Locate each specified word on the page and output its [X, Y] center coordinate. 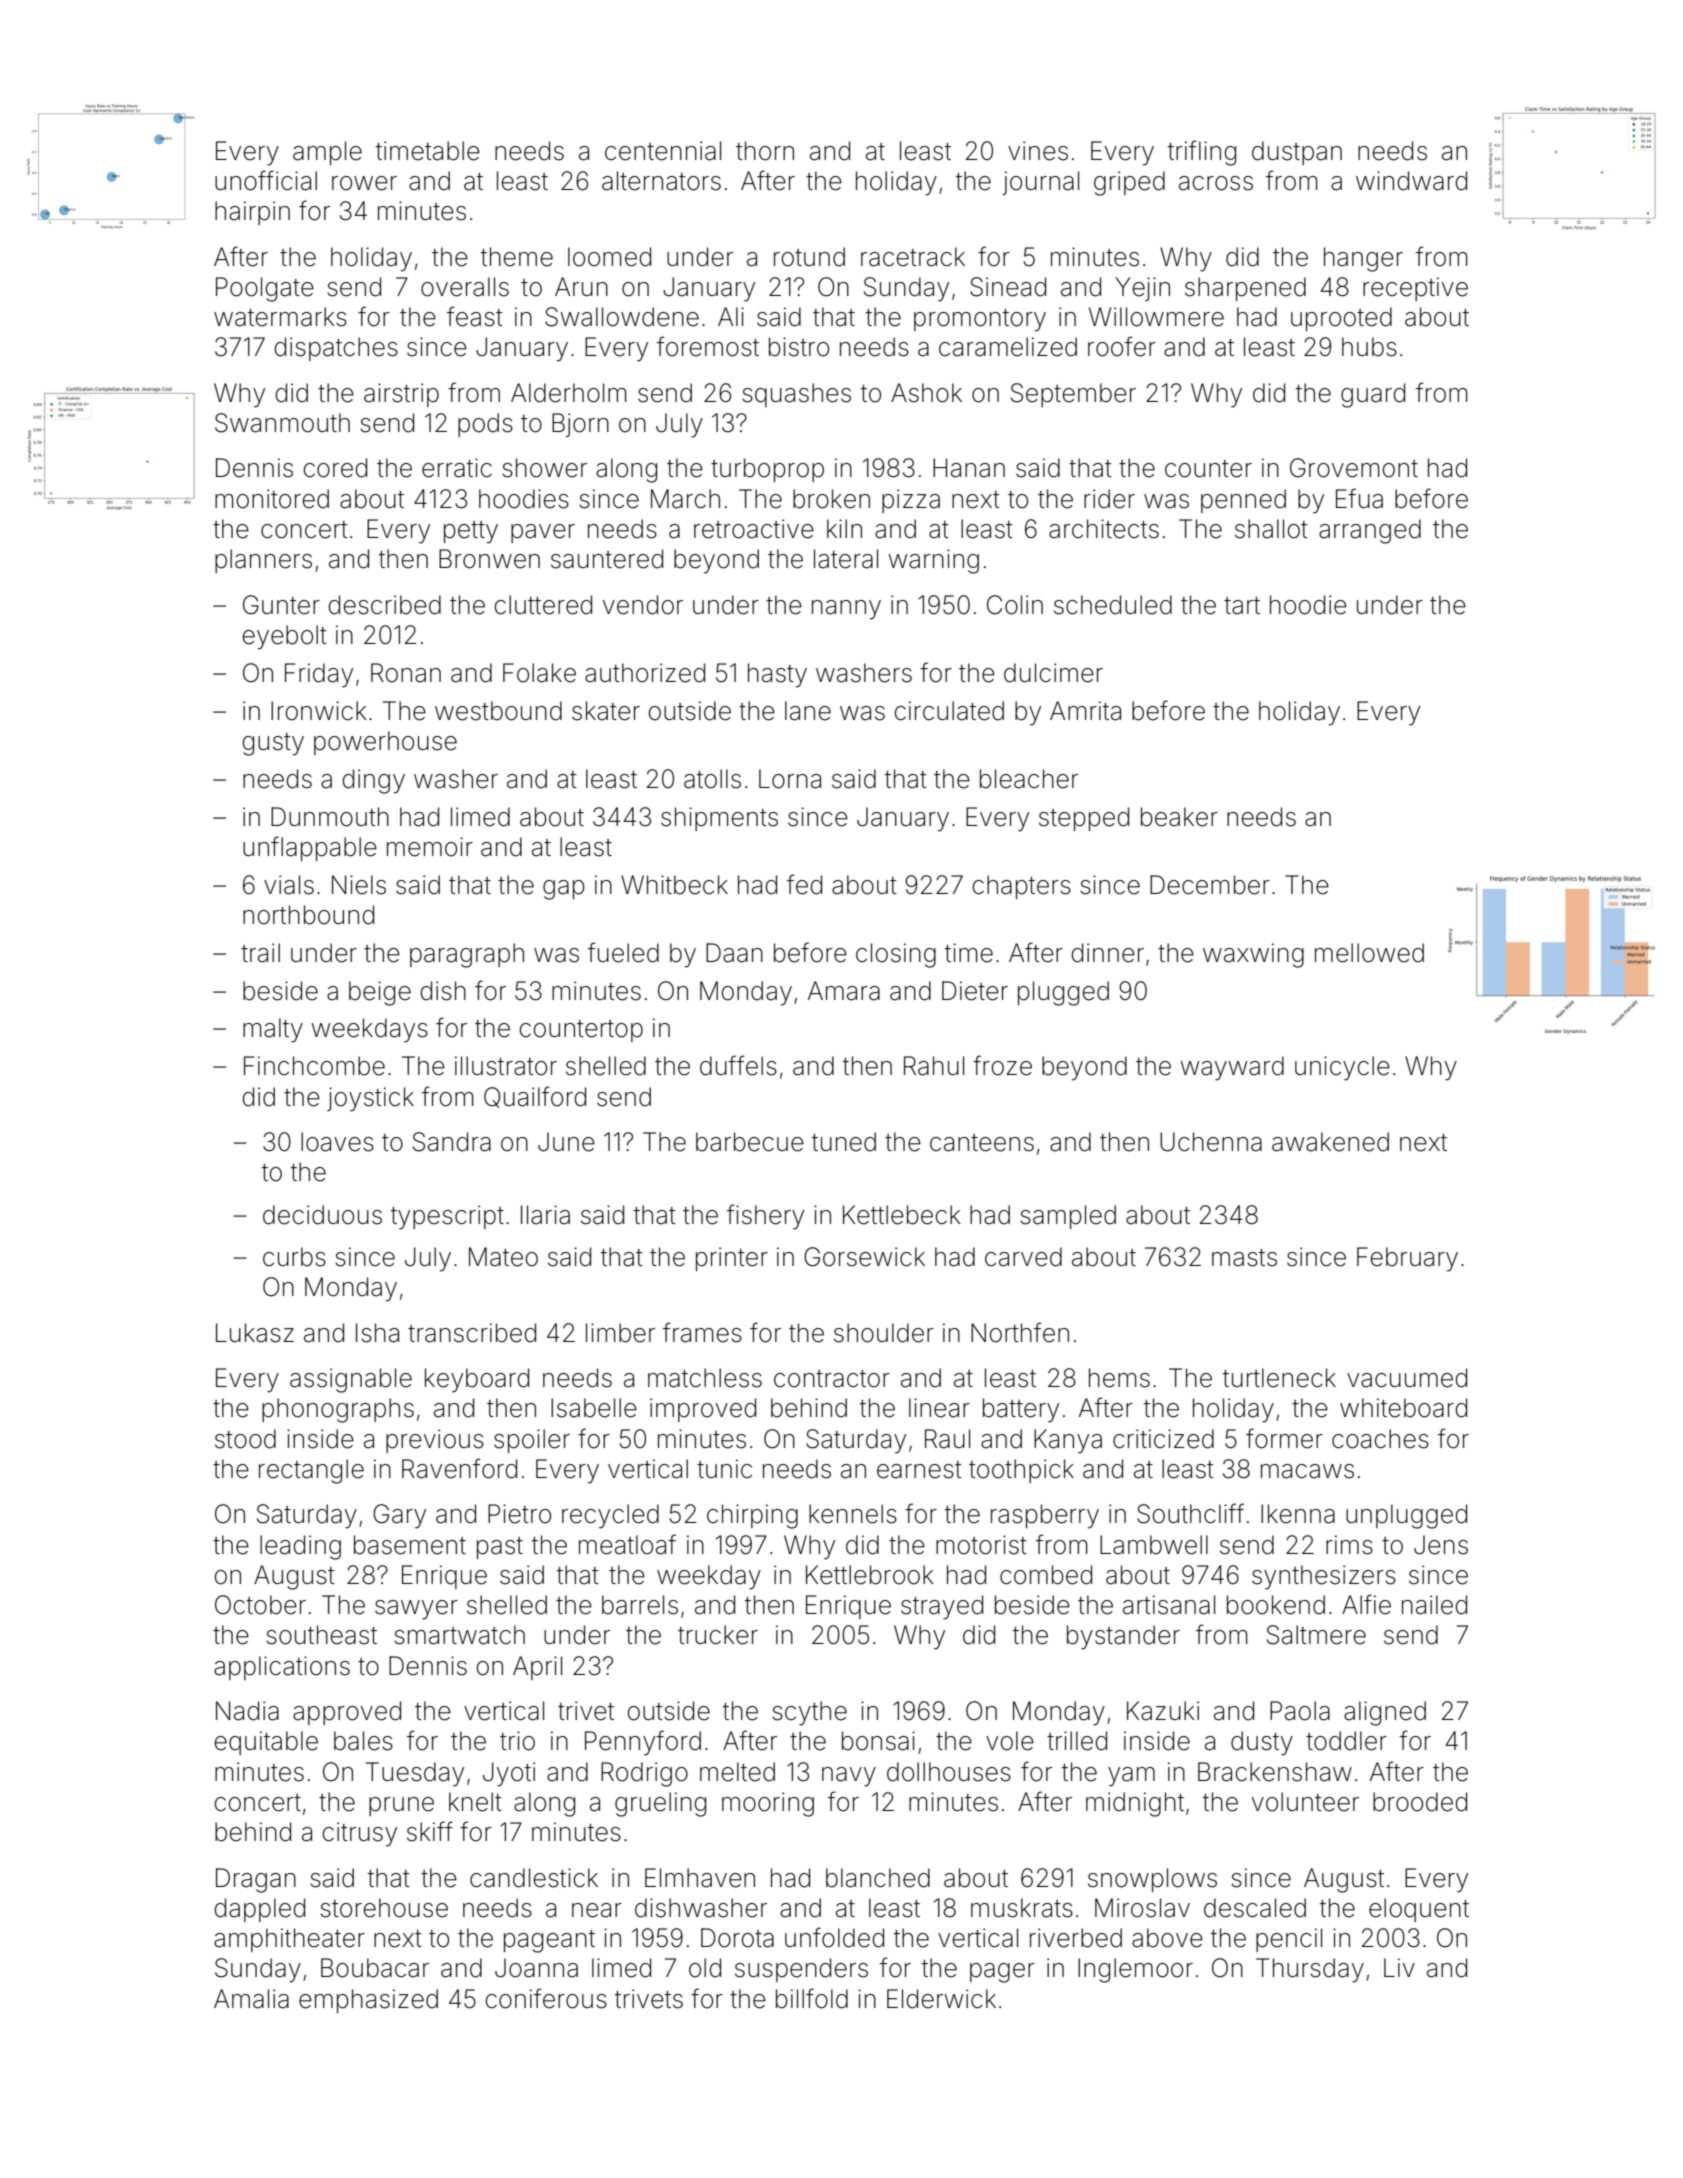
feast [475, 316]
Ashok [926, 393]
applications [282, 1668]
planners [263, 561]
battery [1021, 1410]
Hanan [969, 468]
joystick [370, 1099]
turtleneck [1279, 1378]
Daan [734, 953]
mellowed [1369, 953]
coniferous [546, 1998]
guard [1373, 395]
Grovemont [1354, 468]
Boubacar [375, 1968]
